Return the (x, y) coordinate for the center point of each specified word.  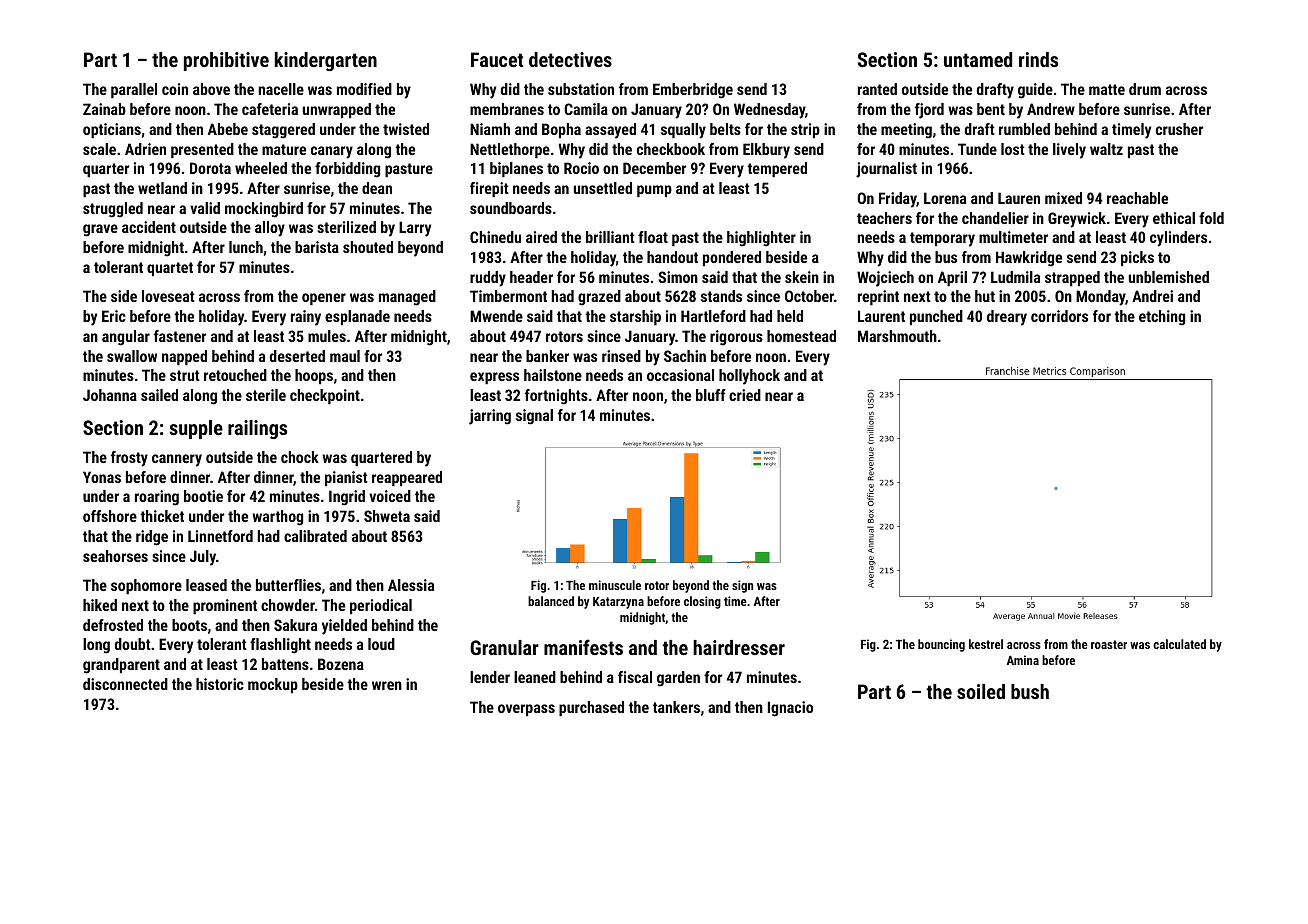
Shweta (387, 516)
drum (1145, 89)
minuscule (615, 585)
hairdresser (739, 647)
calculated (1179, 644)
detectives (570, 59)
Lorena (945, 198)
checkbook (671, 149)
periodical (381, 606)
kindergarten (326, 61)
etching (1162, 318)
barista (317, 247)
